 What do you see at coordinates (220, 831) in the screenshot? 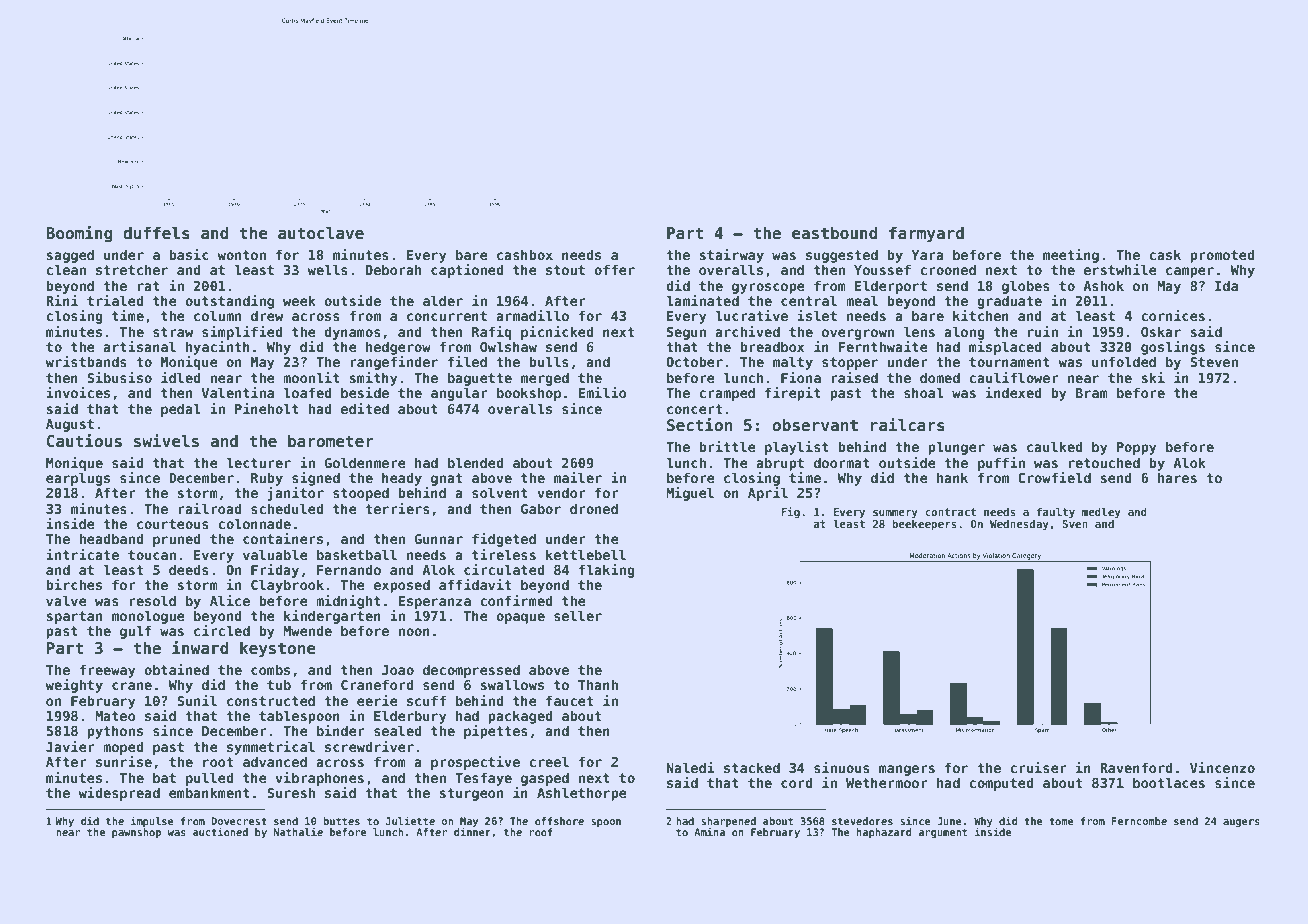
I see `auctioned` at bounding box center [220, 831].
